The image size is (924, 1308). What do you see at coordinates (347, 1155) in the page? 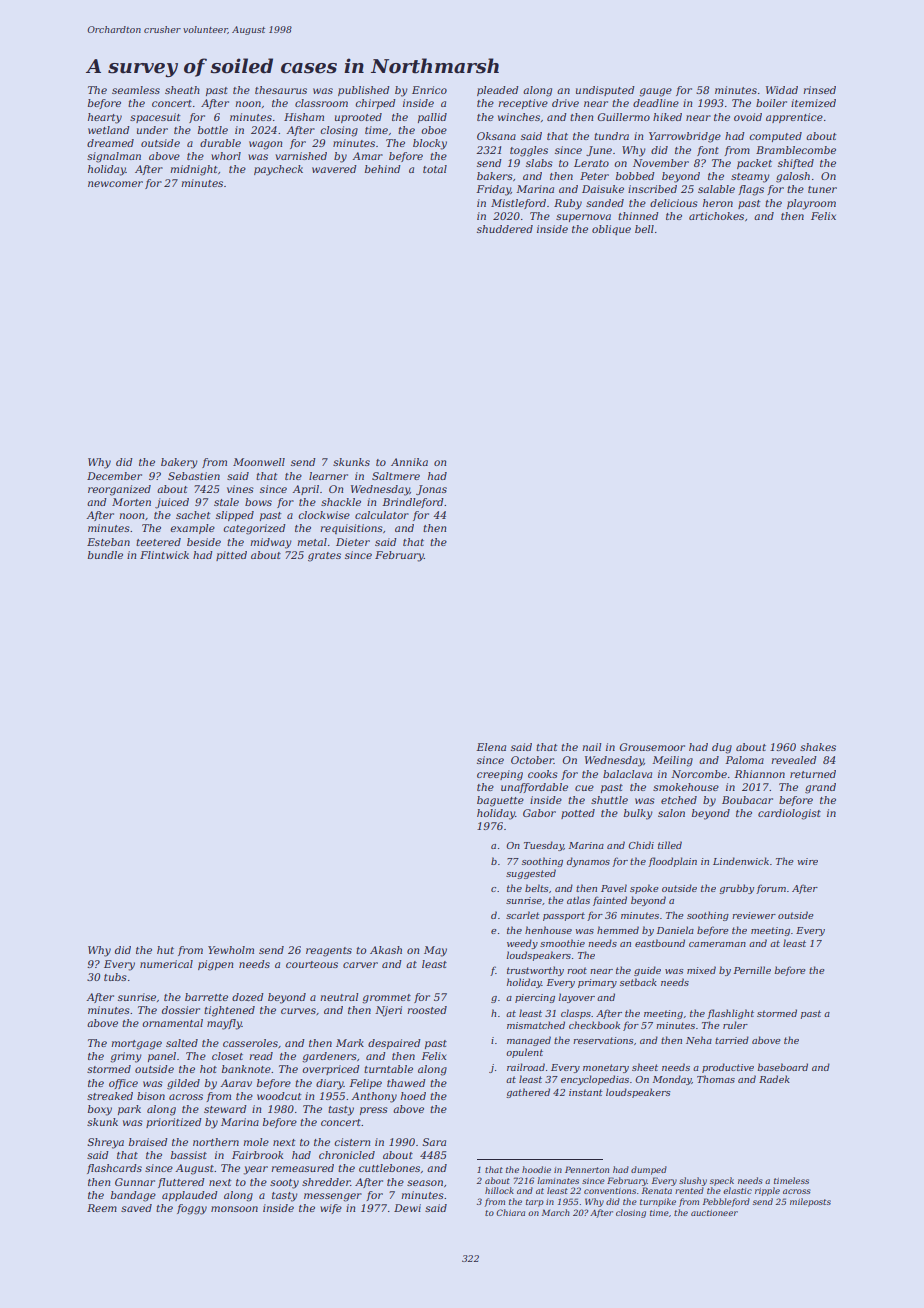
I see `chronicled` at bounding box center [347, 1155].
